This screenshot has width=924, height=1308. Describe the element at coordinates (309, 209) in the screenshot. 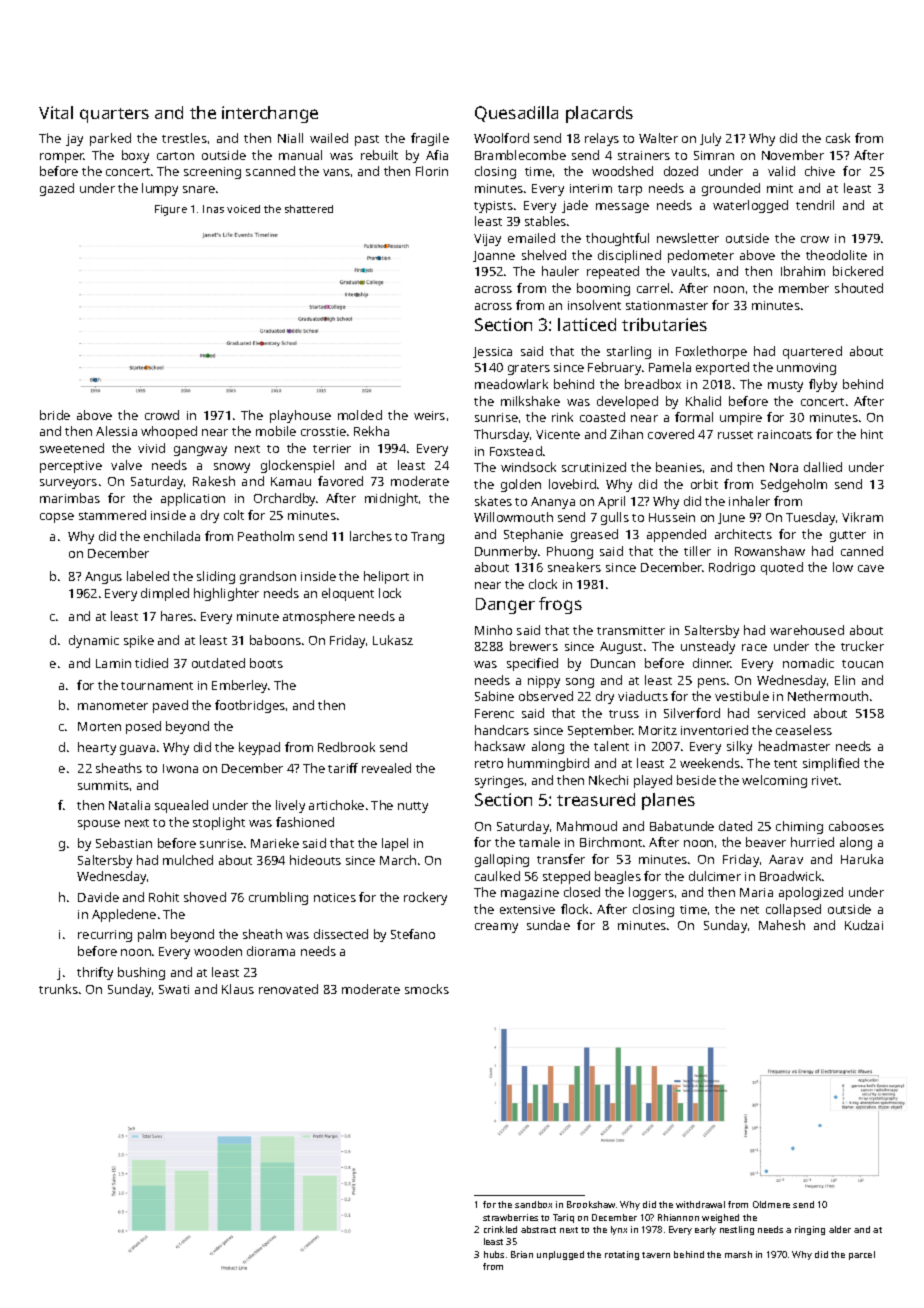

I see `shattered` at that location.
